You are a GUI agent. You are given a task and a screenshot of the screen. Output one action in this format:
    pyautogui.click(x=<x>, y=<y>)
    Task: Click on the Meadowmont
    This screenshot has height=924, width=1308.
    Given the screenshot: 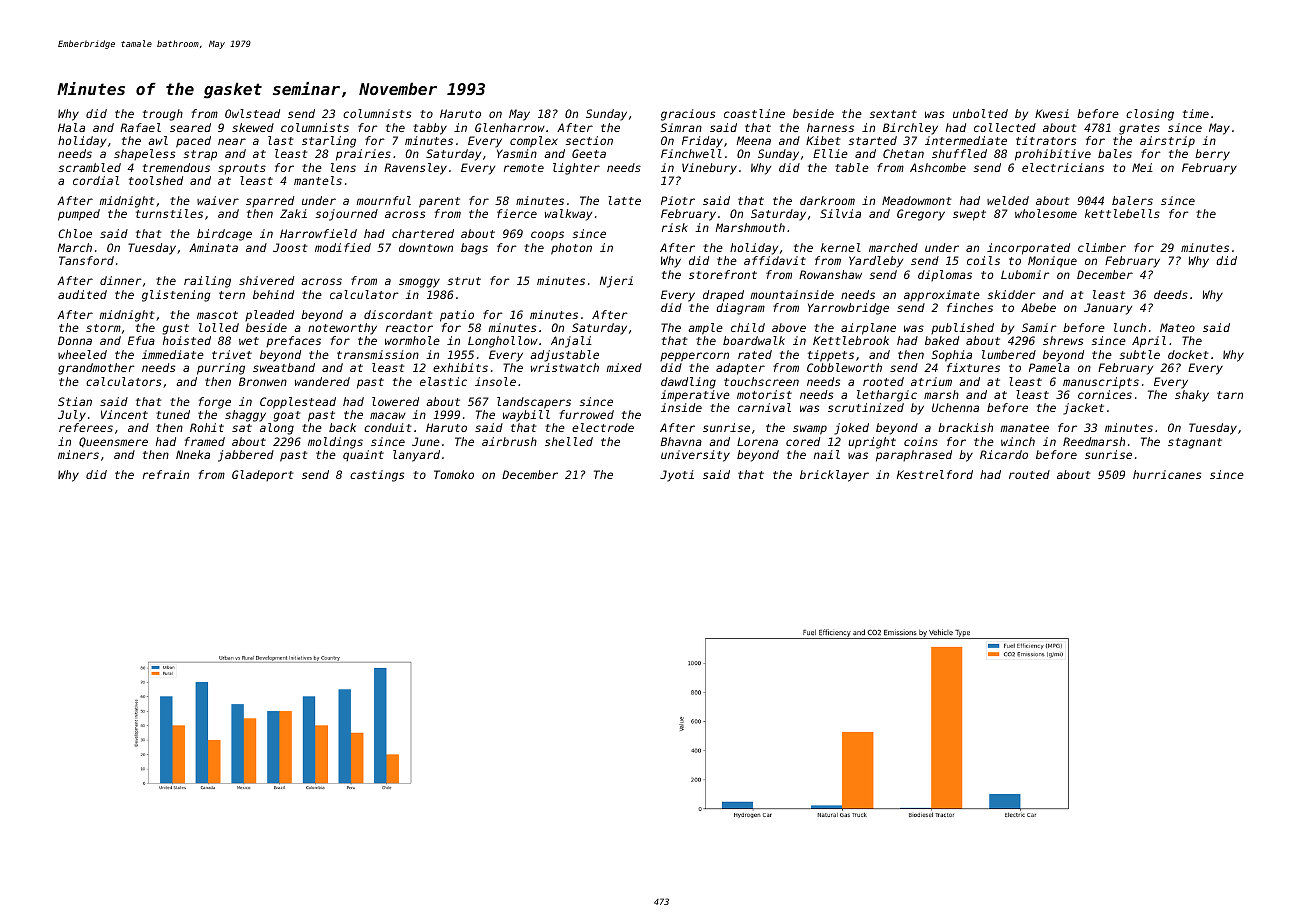 What is the action you would take?
    pyautogui.click(x=916, y=200)
